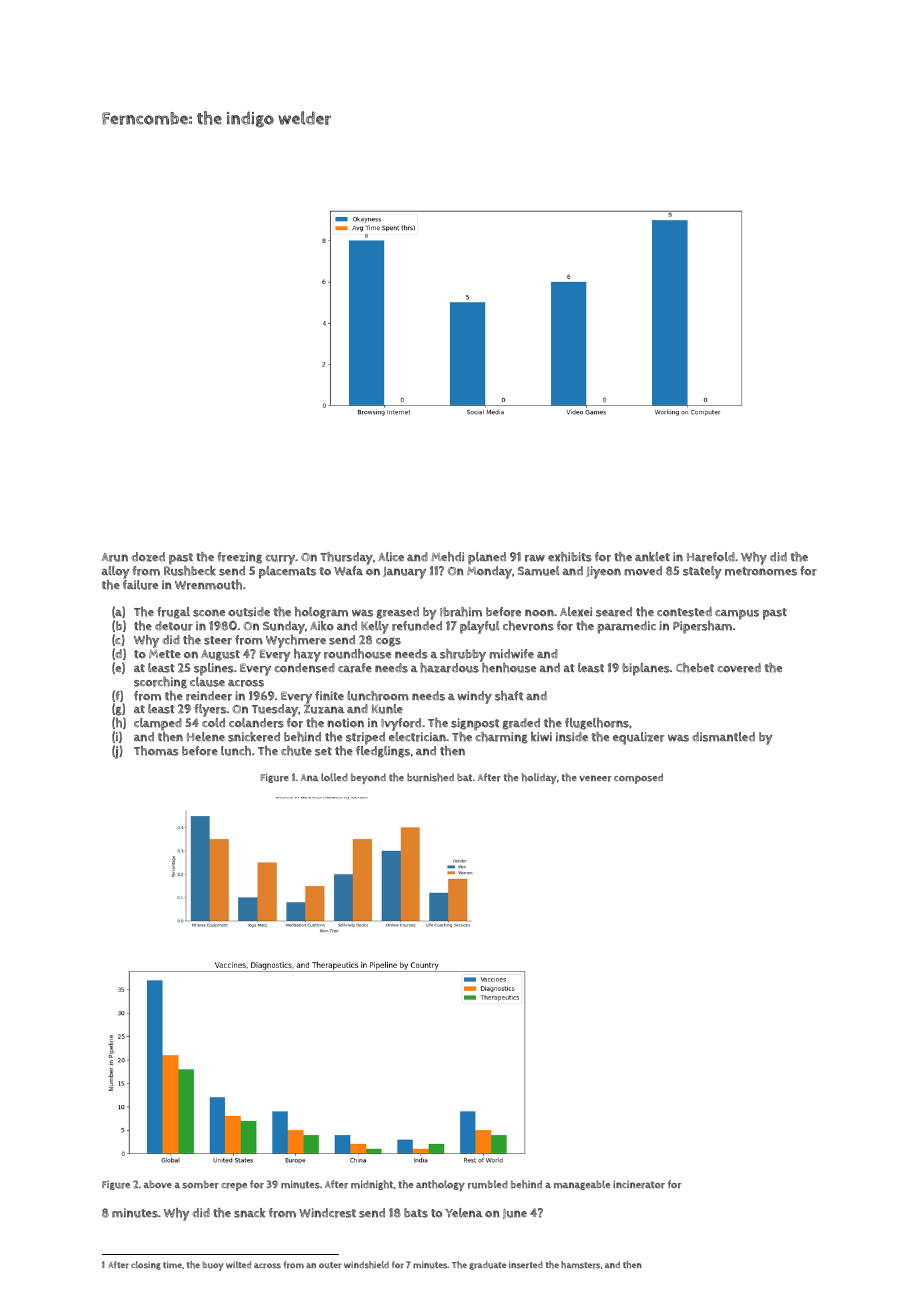 The width and height of the page is (924, 1308). I want to click on dismantled, so click(723, 737).
